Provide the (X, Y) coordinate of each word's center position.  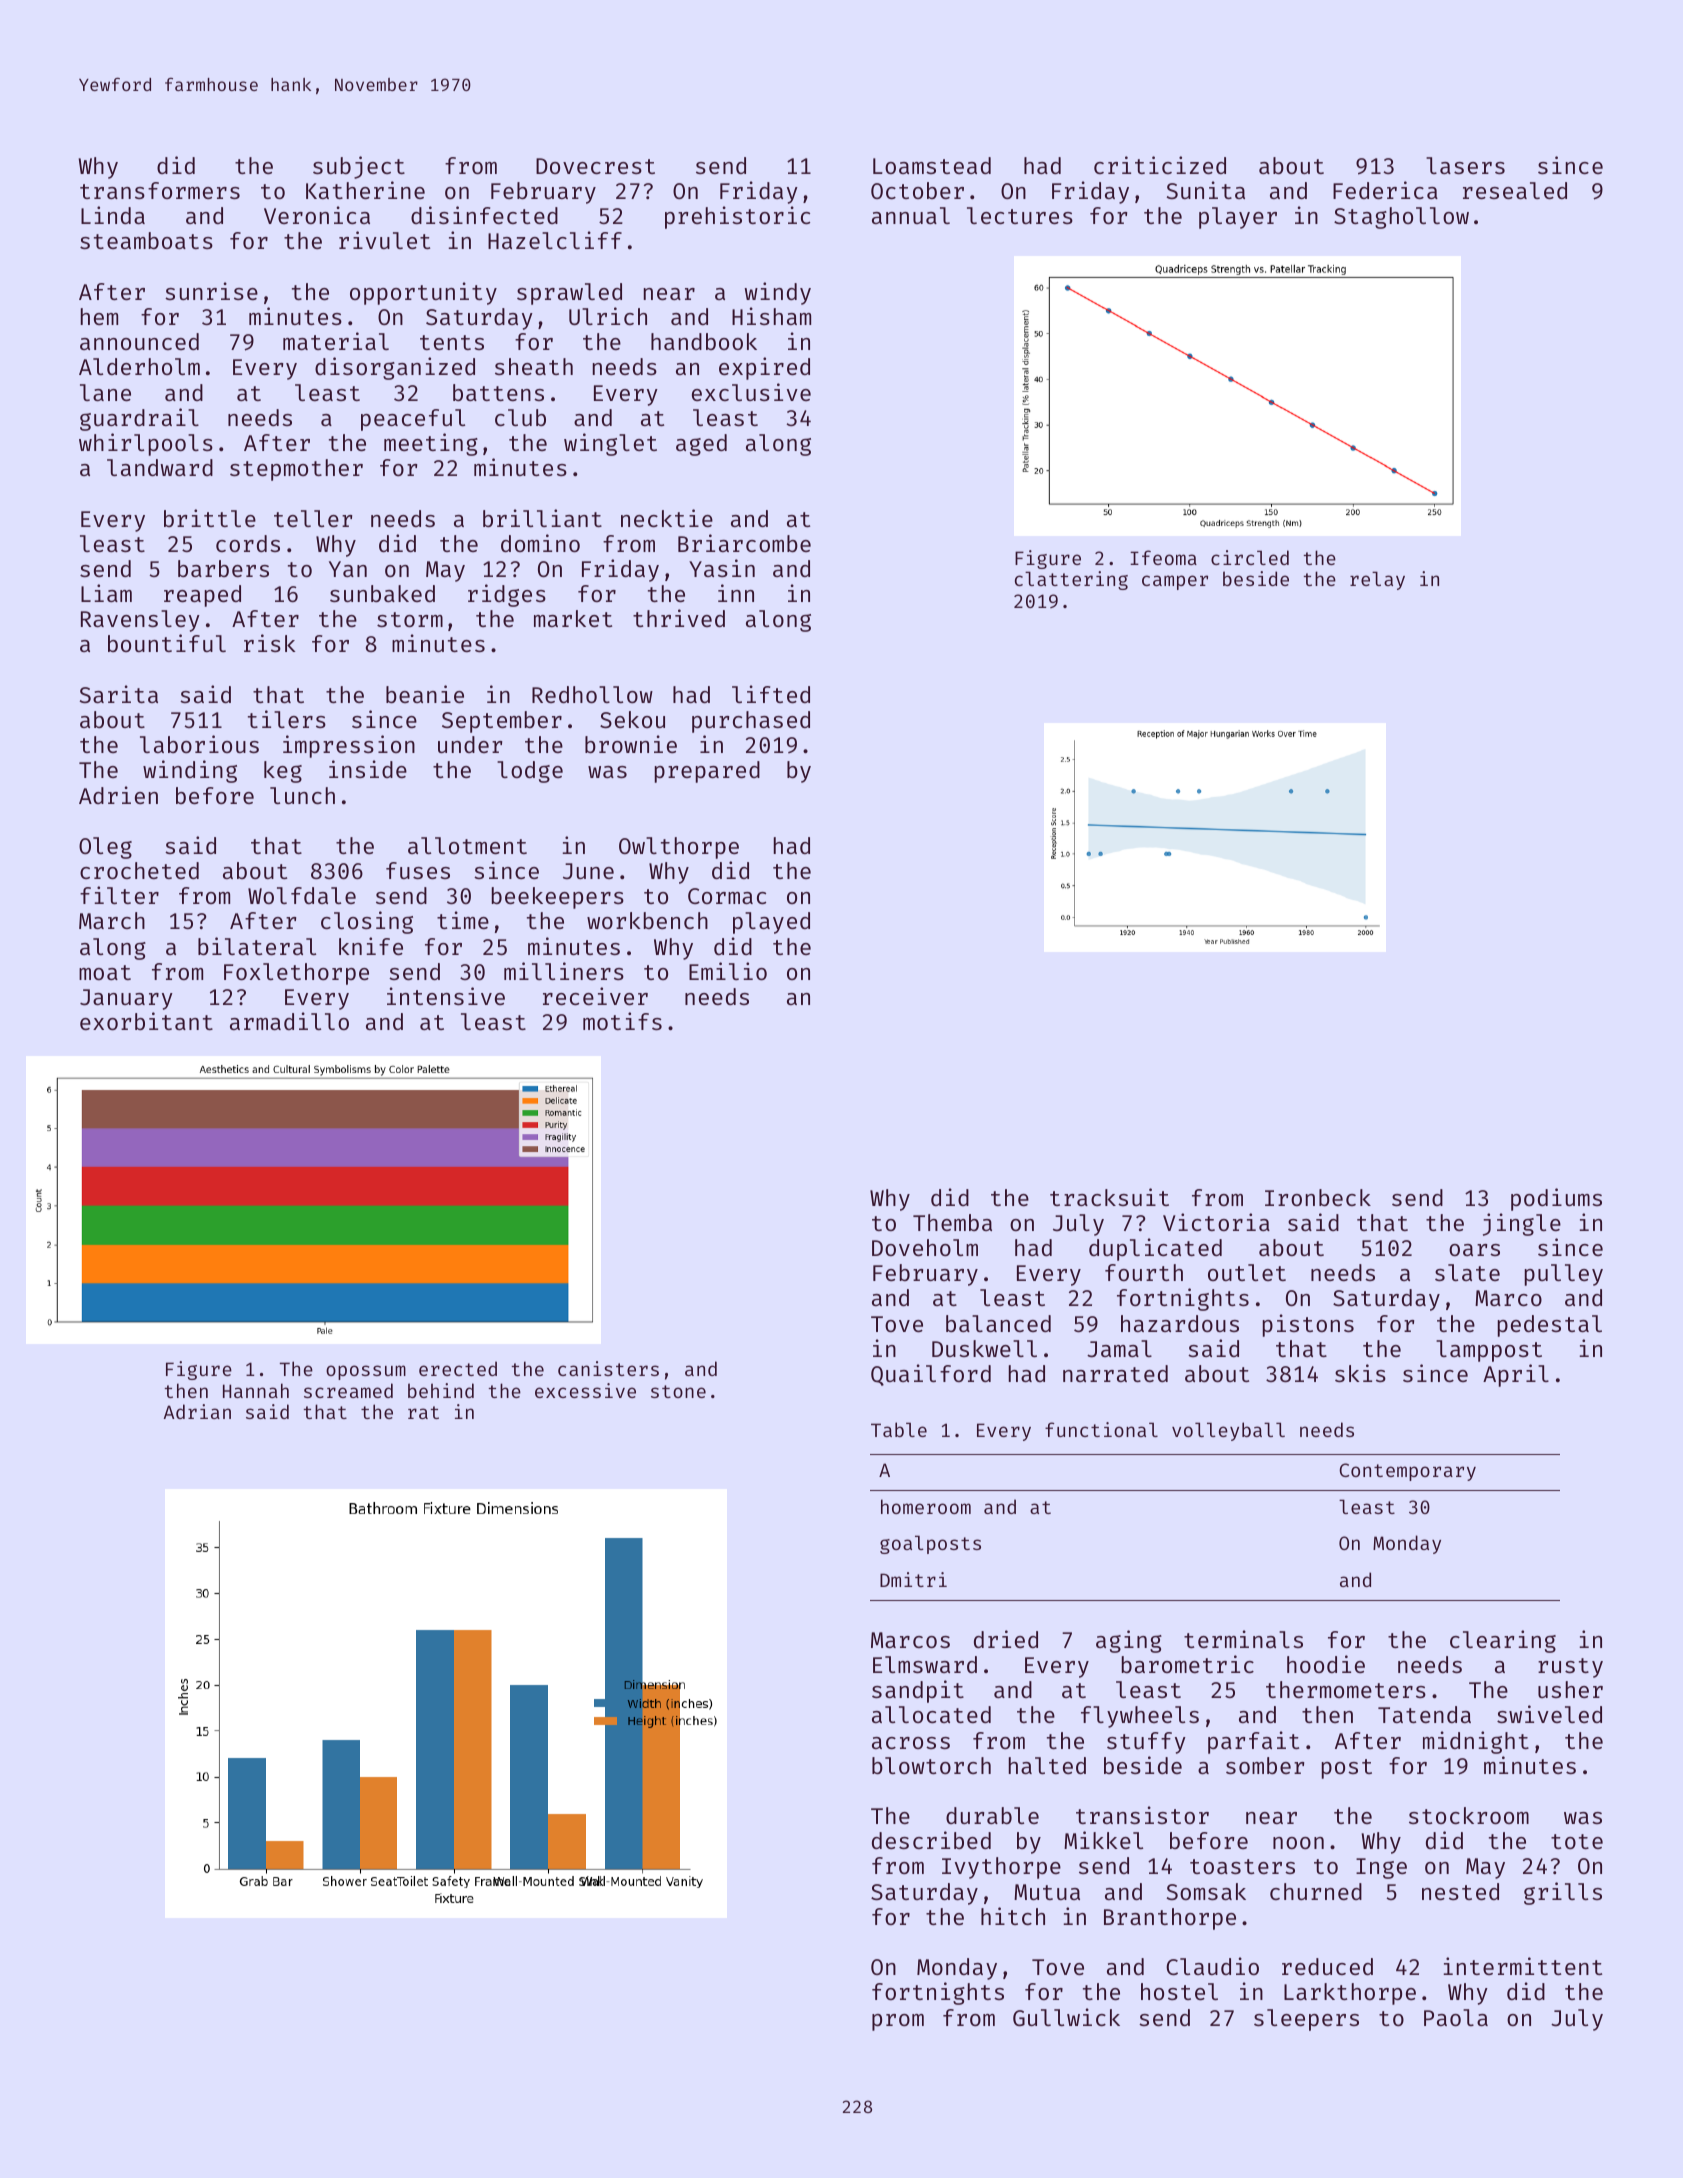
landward (160, 467)
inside (368, 769)
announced (139, 341)
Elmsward (925, 1664)
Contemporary (1407, 1472)
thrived (679, 618)
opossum (366, 1372)
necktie (667, 518)
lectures (1020, 215)
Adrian (197, 1411)
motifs (622, 1021)
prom (898, 2022)
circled (1250, 557)
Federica (1385, 190)
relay (1377, 580)
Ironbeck (1318, 1197)
